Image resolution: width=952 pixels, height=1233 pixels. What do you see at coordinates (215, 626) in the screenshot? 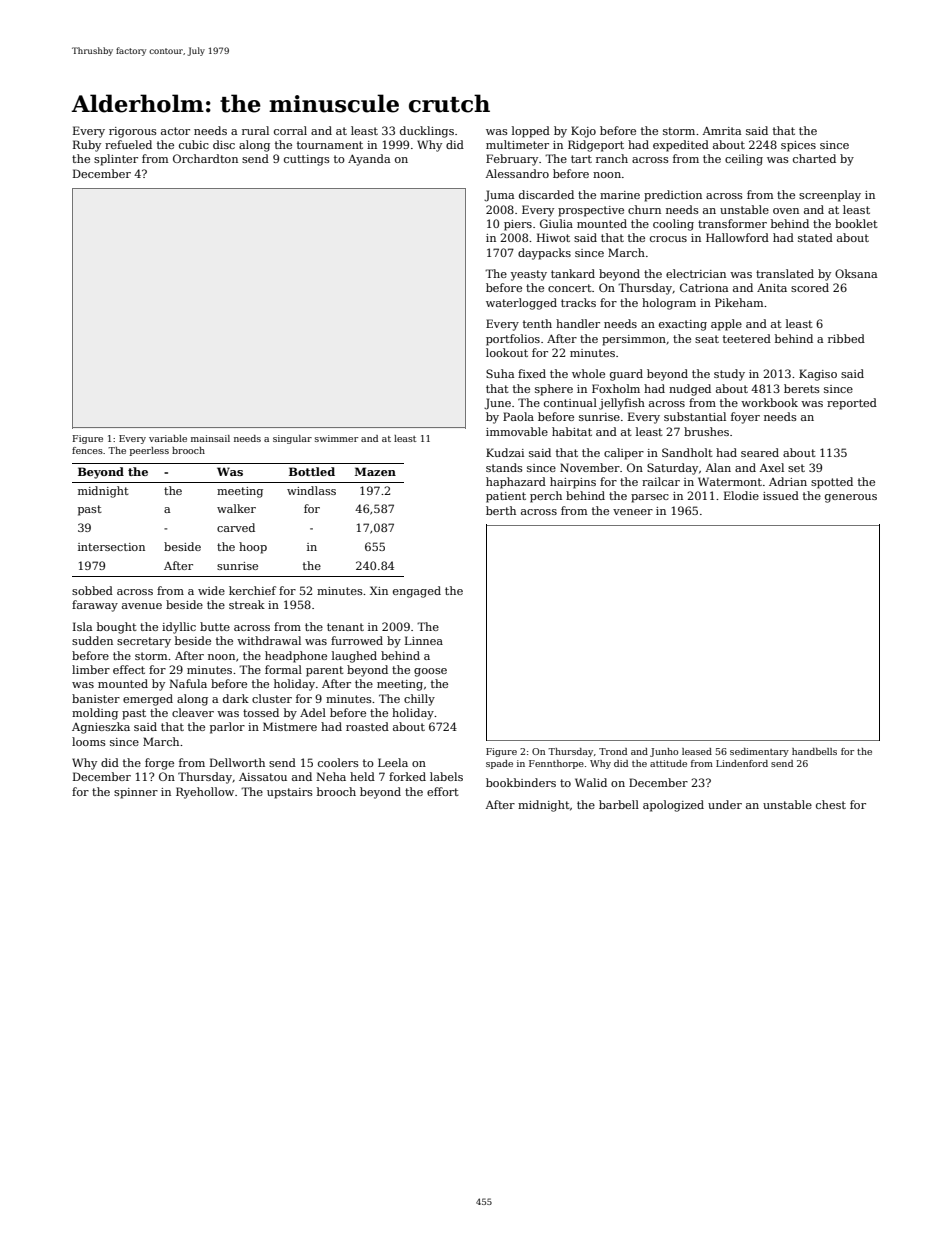
I see `butte` at bounding box center [215, 626].
